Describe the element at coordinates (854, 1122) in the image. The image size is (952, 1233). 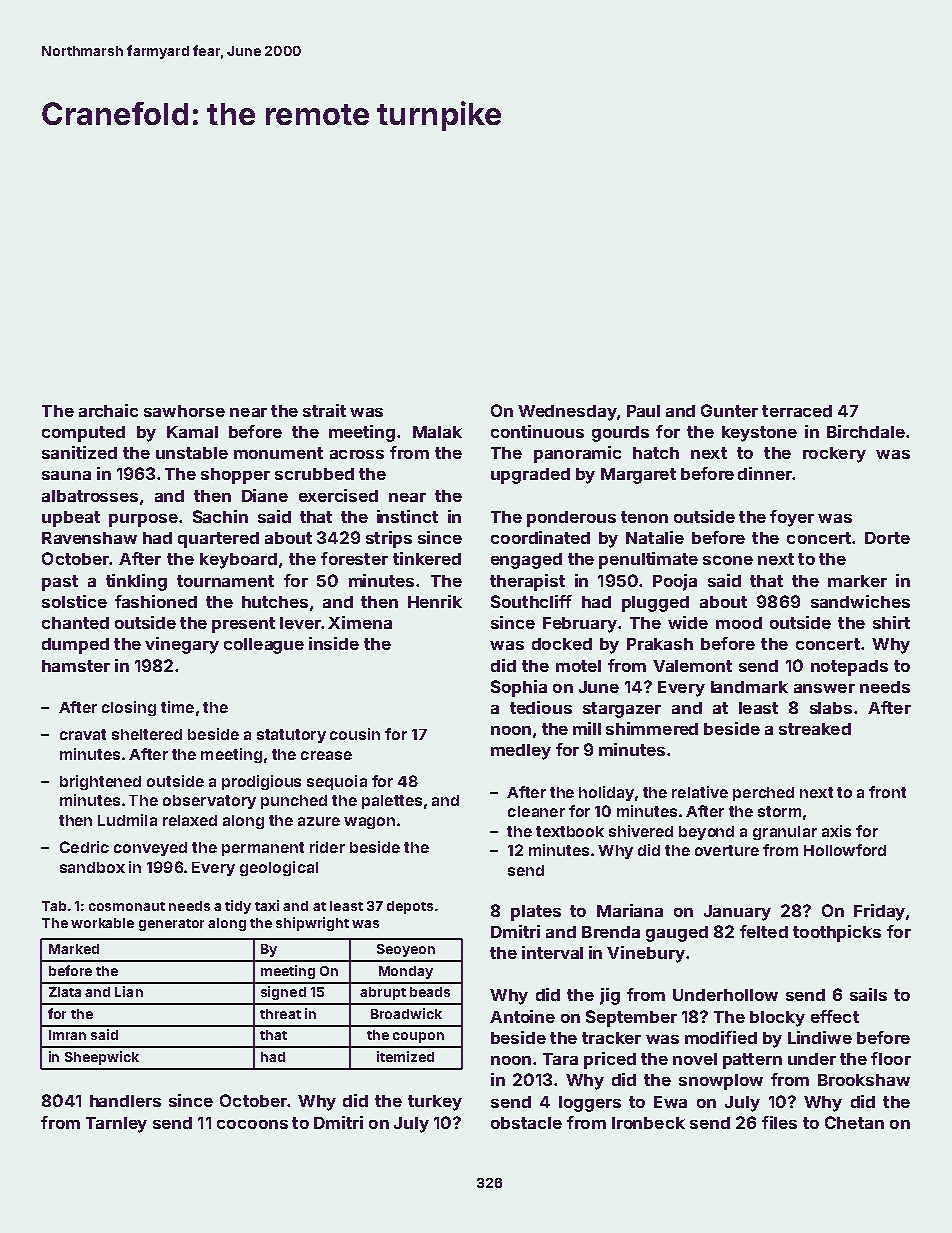
I see `Chetan` at that location.
